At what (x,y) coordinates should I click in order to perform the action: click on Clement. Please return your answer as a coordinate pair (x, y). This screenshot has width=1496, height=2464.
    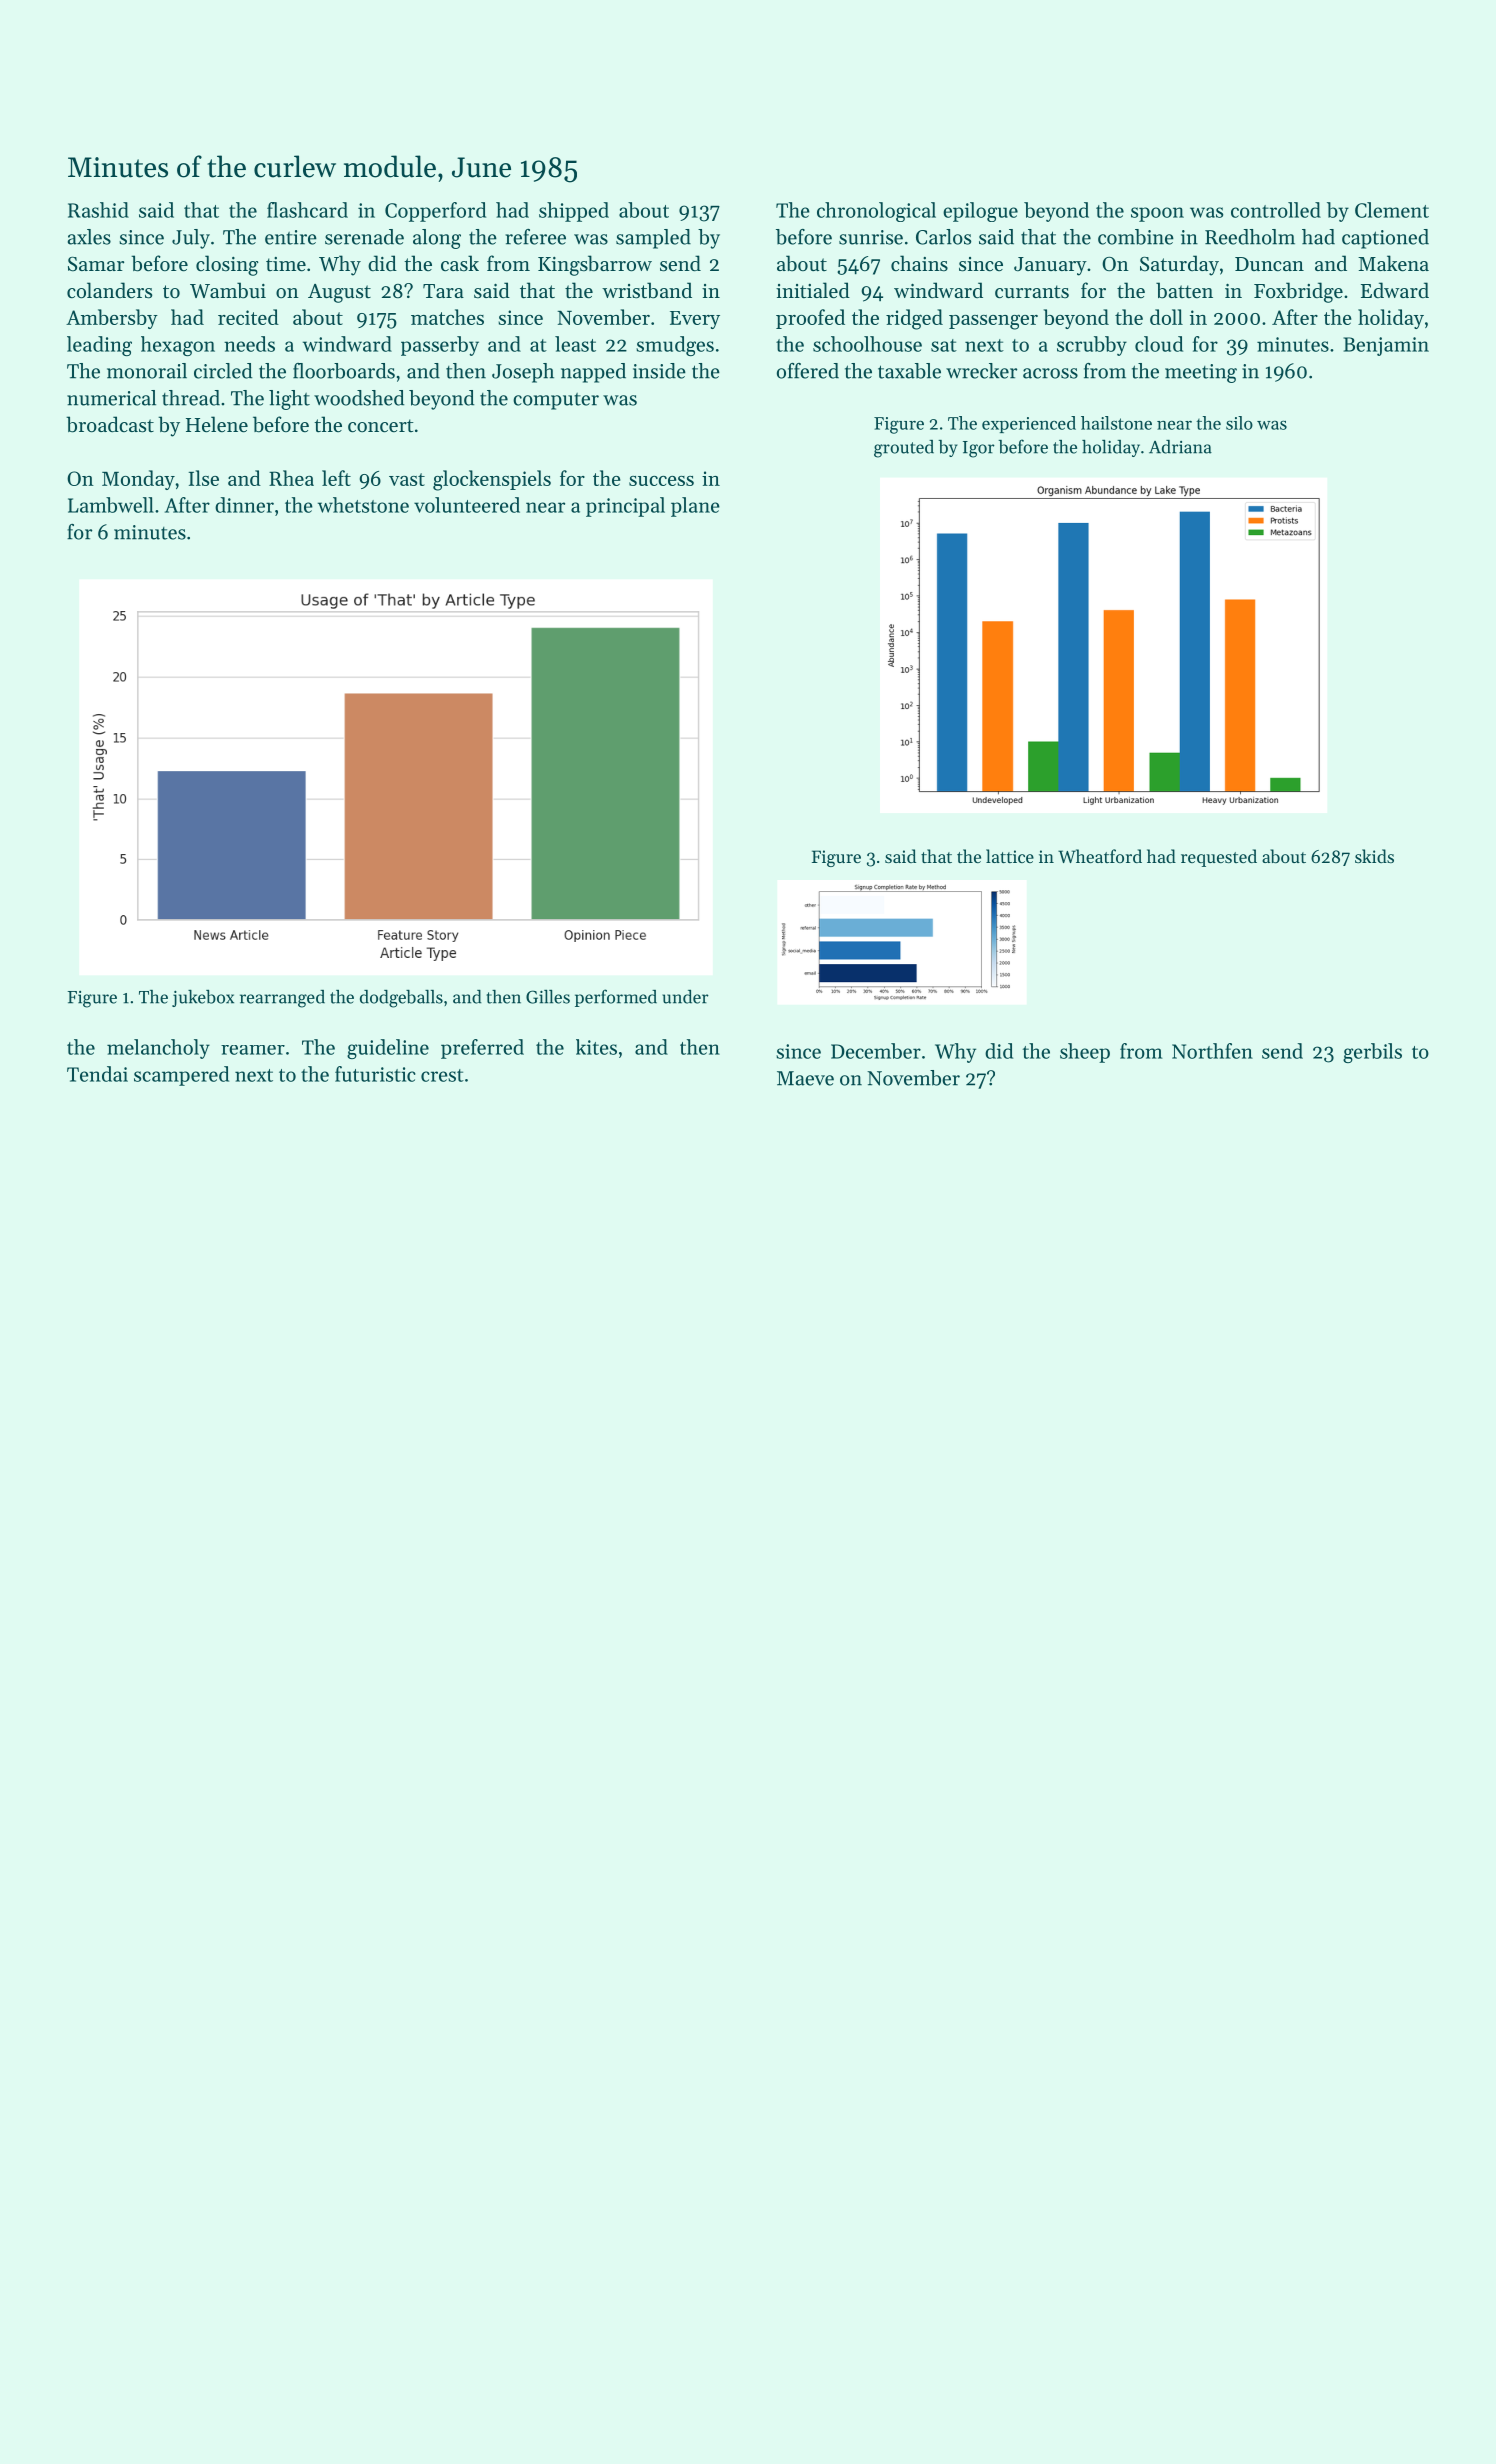
    Looking at the image, I should click on (1392, 210).
